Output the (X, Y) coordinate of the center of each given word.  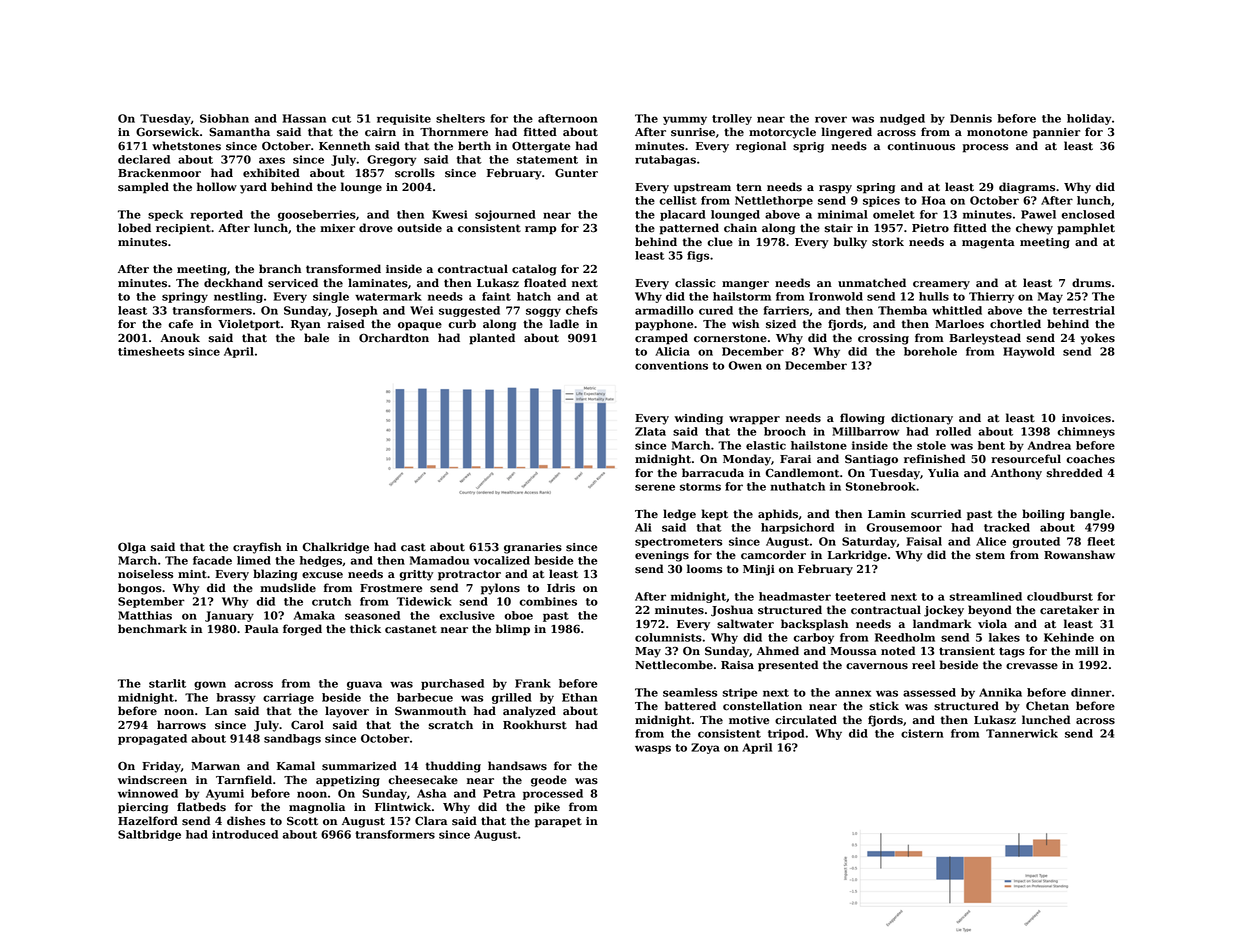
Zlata (650, 431)
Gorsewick (167, 132)
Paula (262, 628)
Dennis (971, 118)
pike (547, 808)
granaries (533, 548)
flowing (862, 419)
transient (967, 651)
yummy (685, 120)
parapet (558, 822)
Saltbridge (149, 835)
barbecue (425, 697)
